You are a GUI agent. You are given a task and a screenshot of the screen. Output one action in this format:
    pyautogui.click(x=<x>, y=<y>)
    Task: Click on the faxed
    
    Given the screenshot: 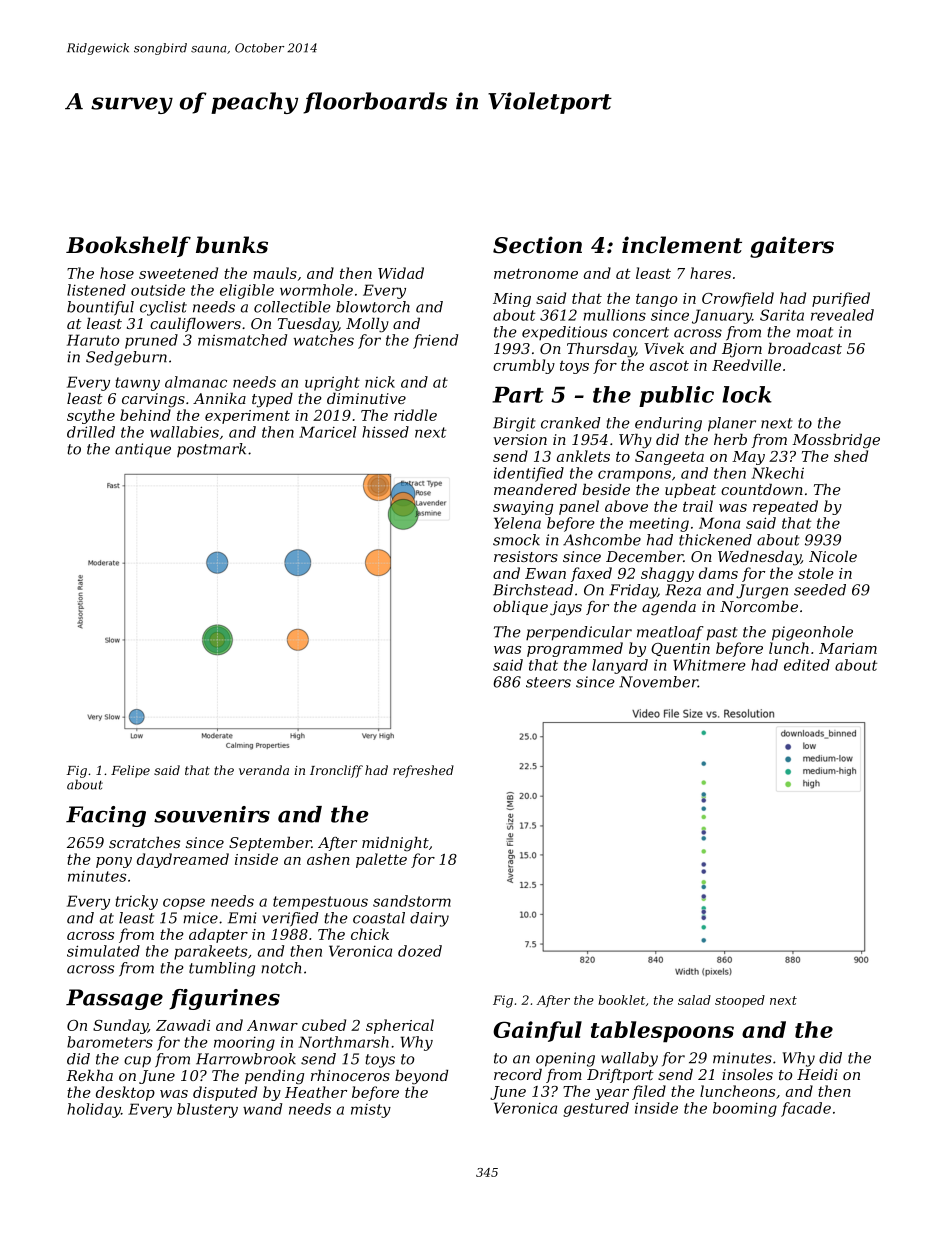 What is the action you would take?
    pyautogui.click(x=591, y=574)
